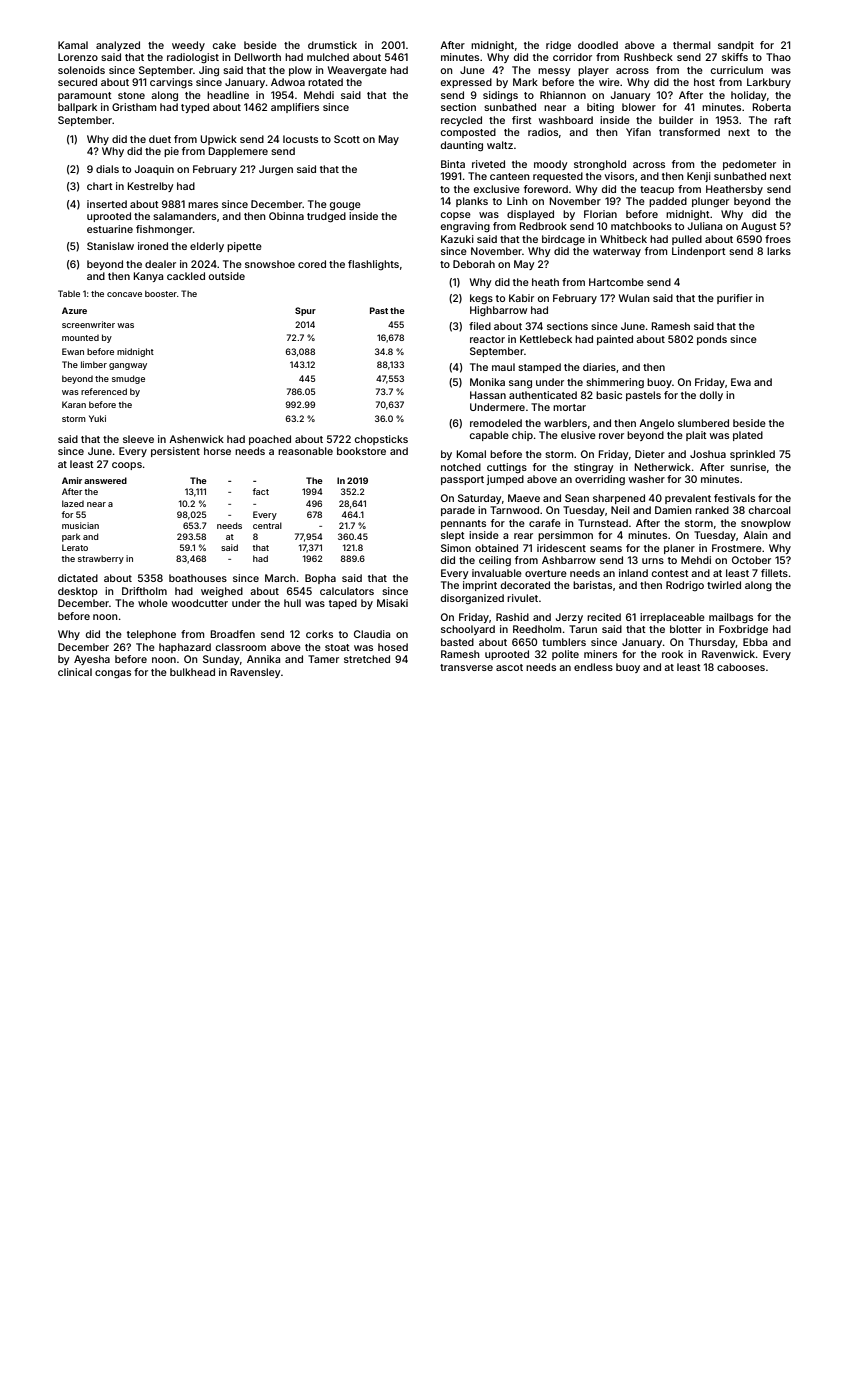  Describe the element at coordinates (209, 71) in the screenshot. I see `Jing` at that location.
